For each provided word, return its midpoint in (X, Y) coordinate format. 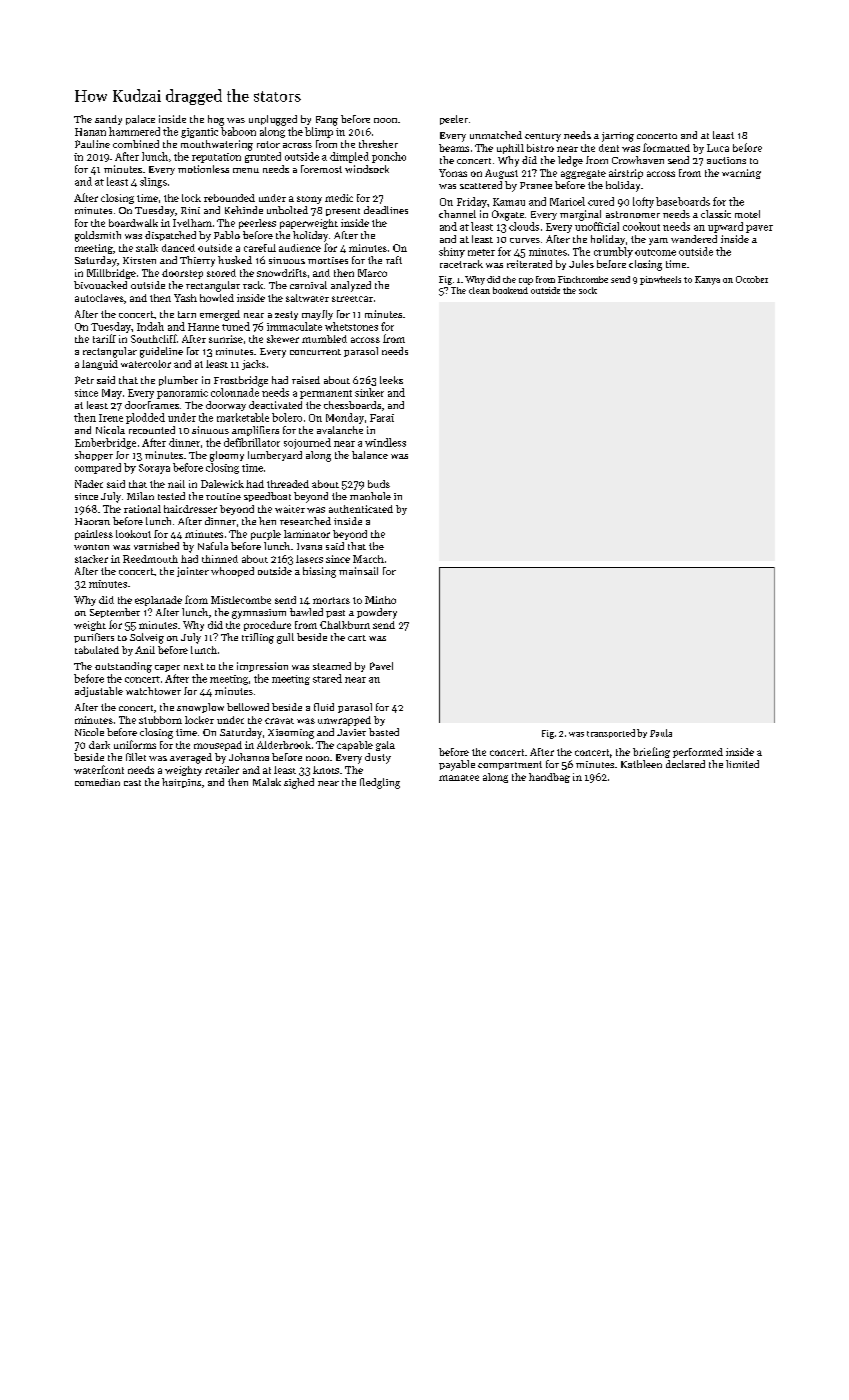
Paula (661, 733)
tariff (104, 338)
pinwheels (660, 280)
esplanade (158, 601)
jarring (618, 137)
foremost (321, 169)
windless (385, 442)
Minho (380, 600)
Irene (111, 418)
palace (140, 120)
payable (457, 765)
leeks (391, 380)
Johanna (249, 757)
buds (379, 484)
